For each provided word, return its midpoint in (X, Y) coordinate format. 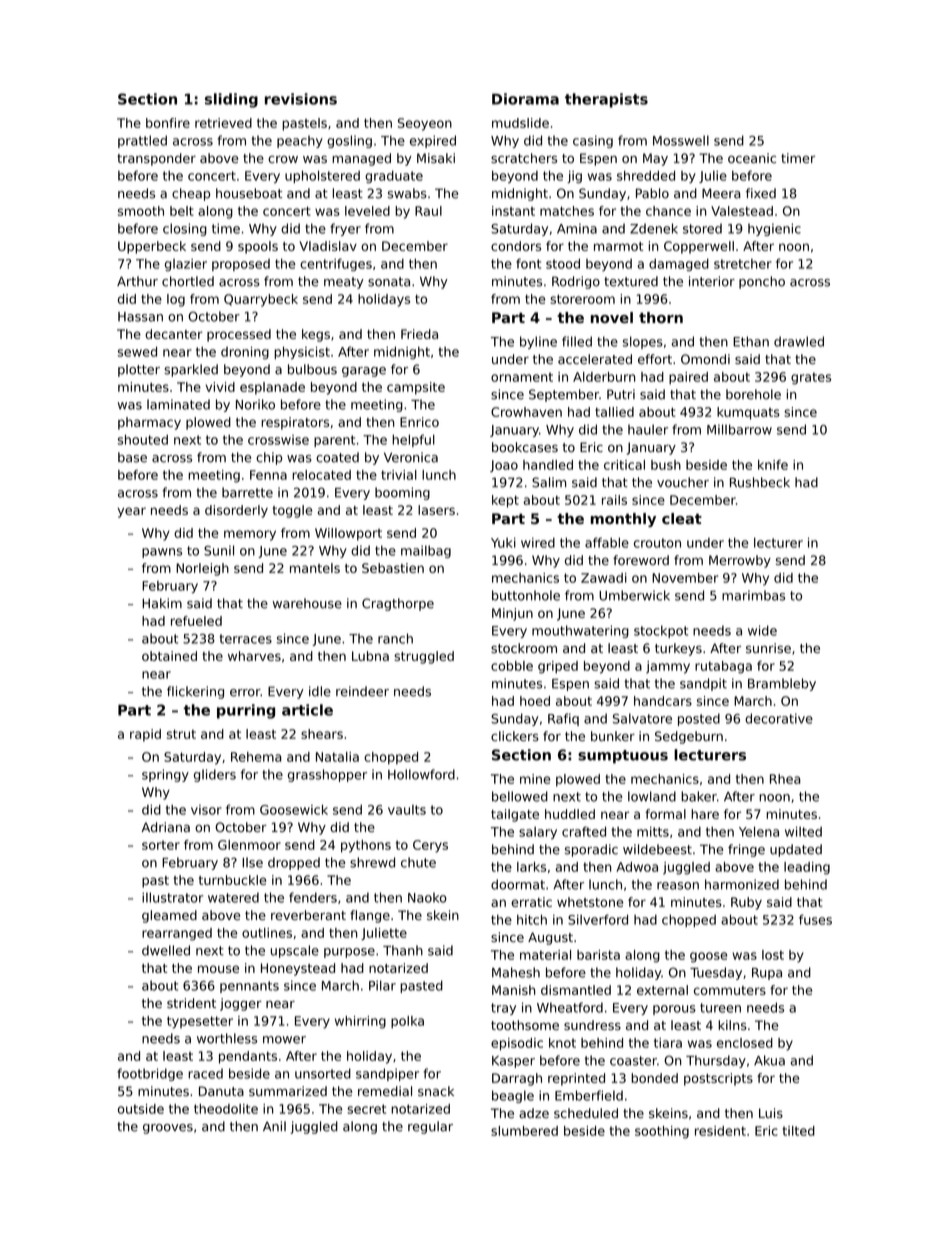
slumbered (524, 1131)
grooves (168, 1129)
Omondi (705, 359)
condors (516, 246)
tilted (799, 1131)
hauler (648, 429)
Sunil (219, 550)
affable (607, 542)
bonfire (168, 123)
